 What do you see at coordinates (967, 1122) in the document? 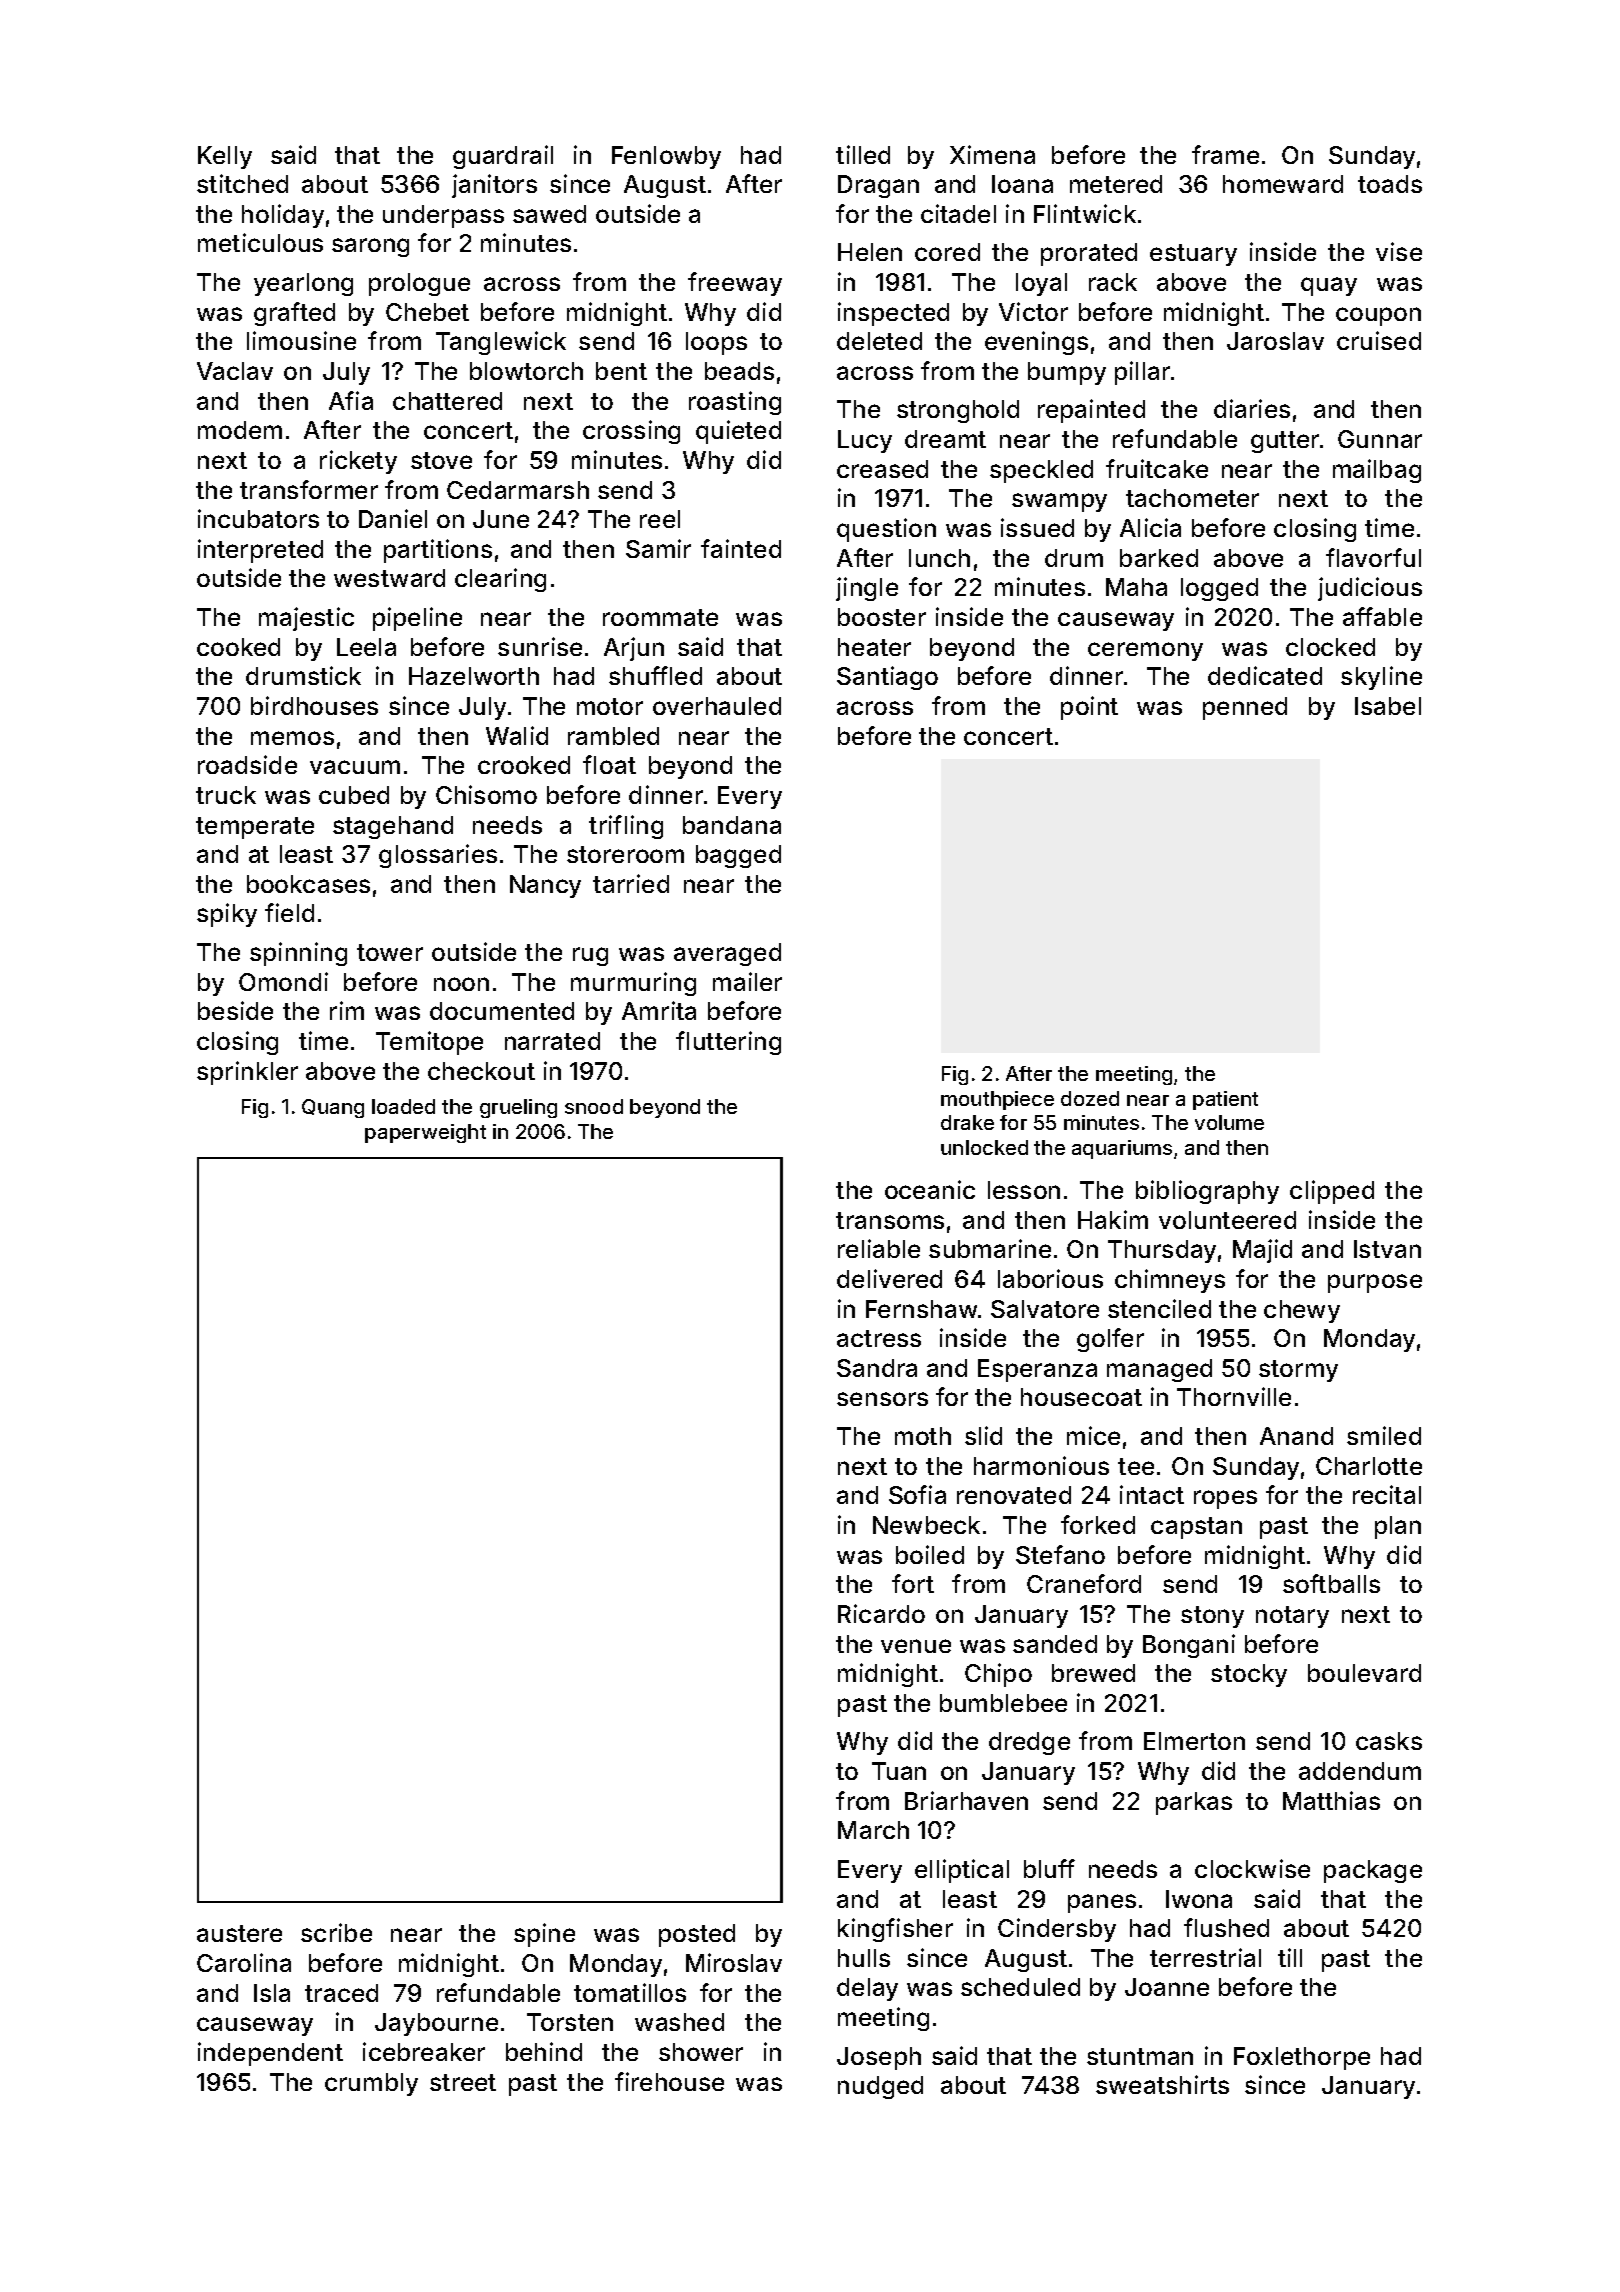
I see `drake` at bounding box center [967, 1122].
